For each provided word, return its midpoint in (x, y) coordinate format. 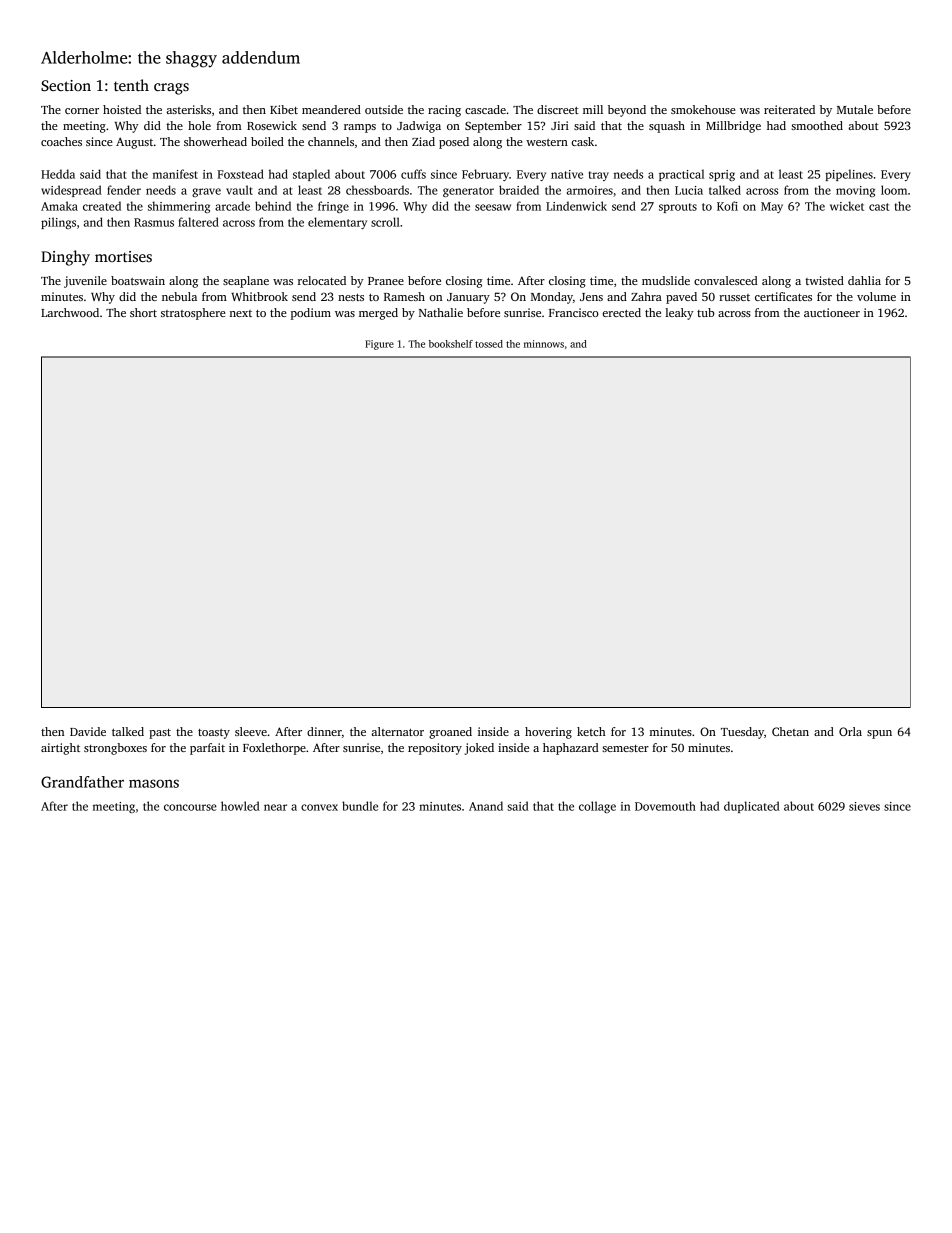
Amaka (59, 206)
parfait (207, 749)
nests (351, 297)
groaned (450, 733)
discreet (558, 109)
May (772, 207)
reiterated (789, 109)
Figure (379, 345)
